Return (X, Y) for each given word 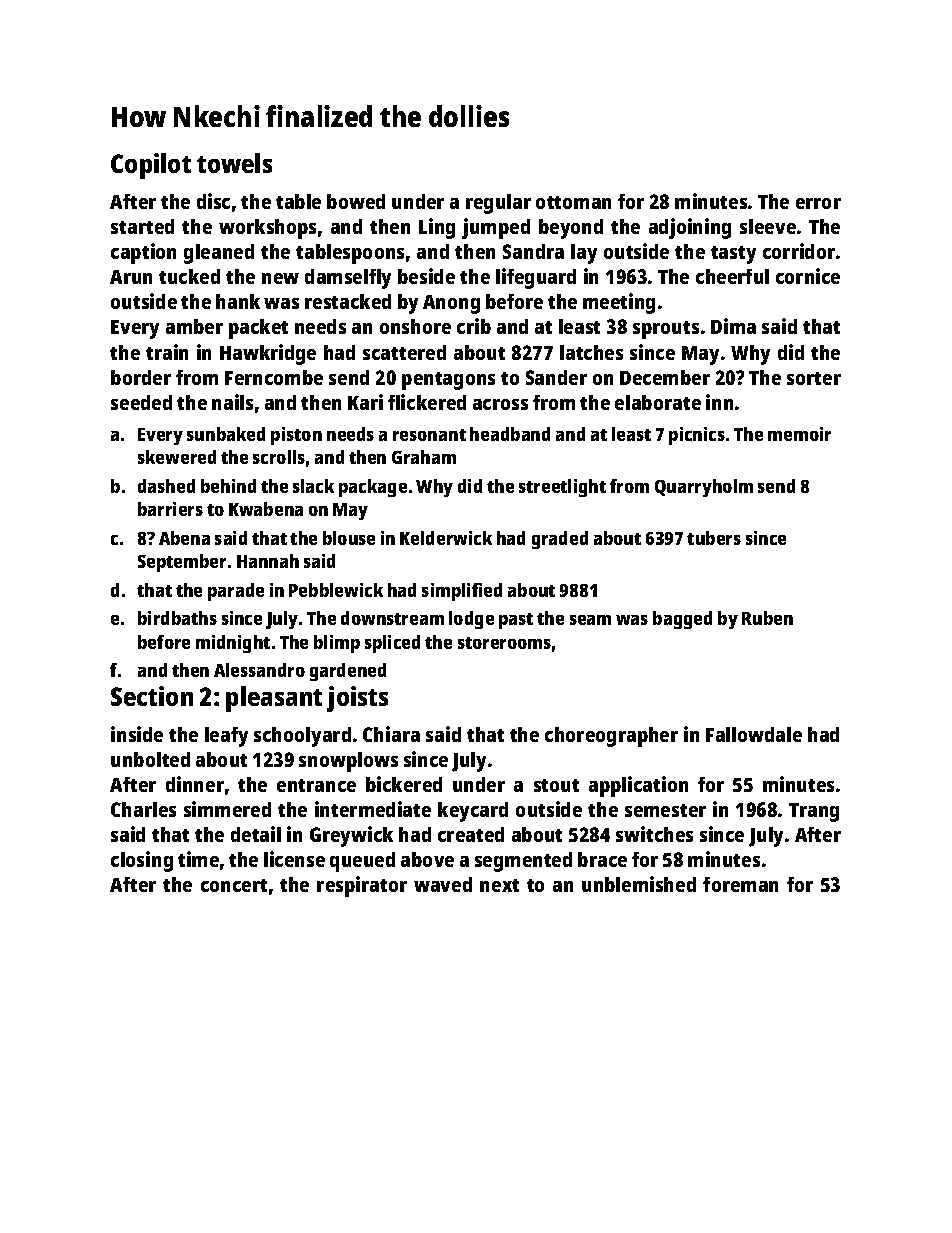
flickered (427, 402)
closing (142, 861)
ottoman (573, 202)
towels (234, 163)
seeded (141, 402)
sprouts (666, 330)
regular (498, 204)
